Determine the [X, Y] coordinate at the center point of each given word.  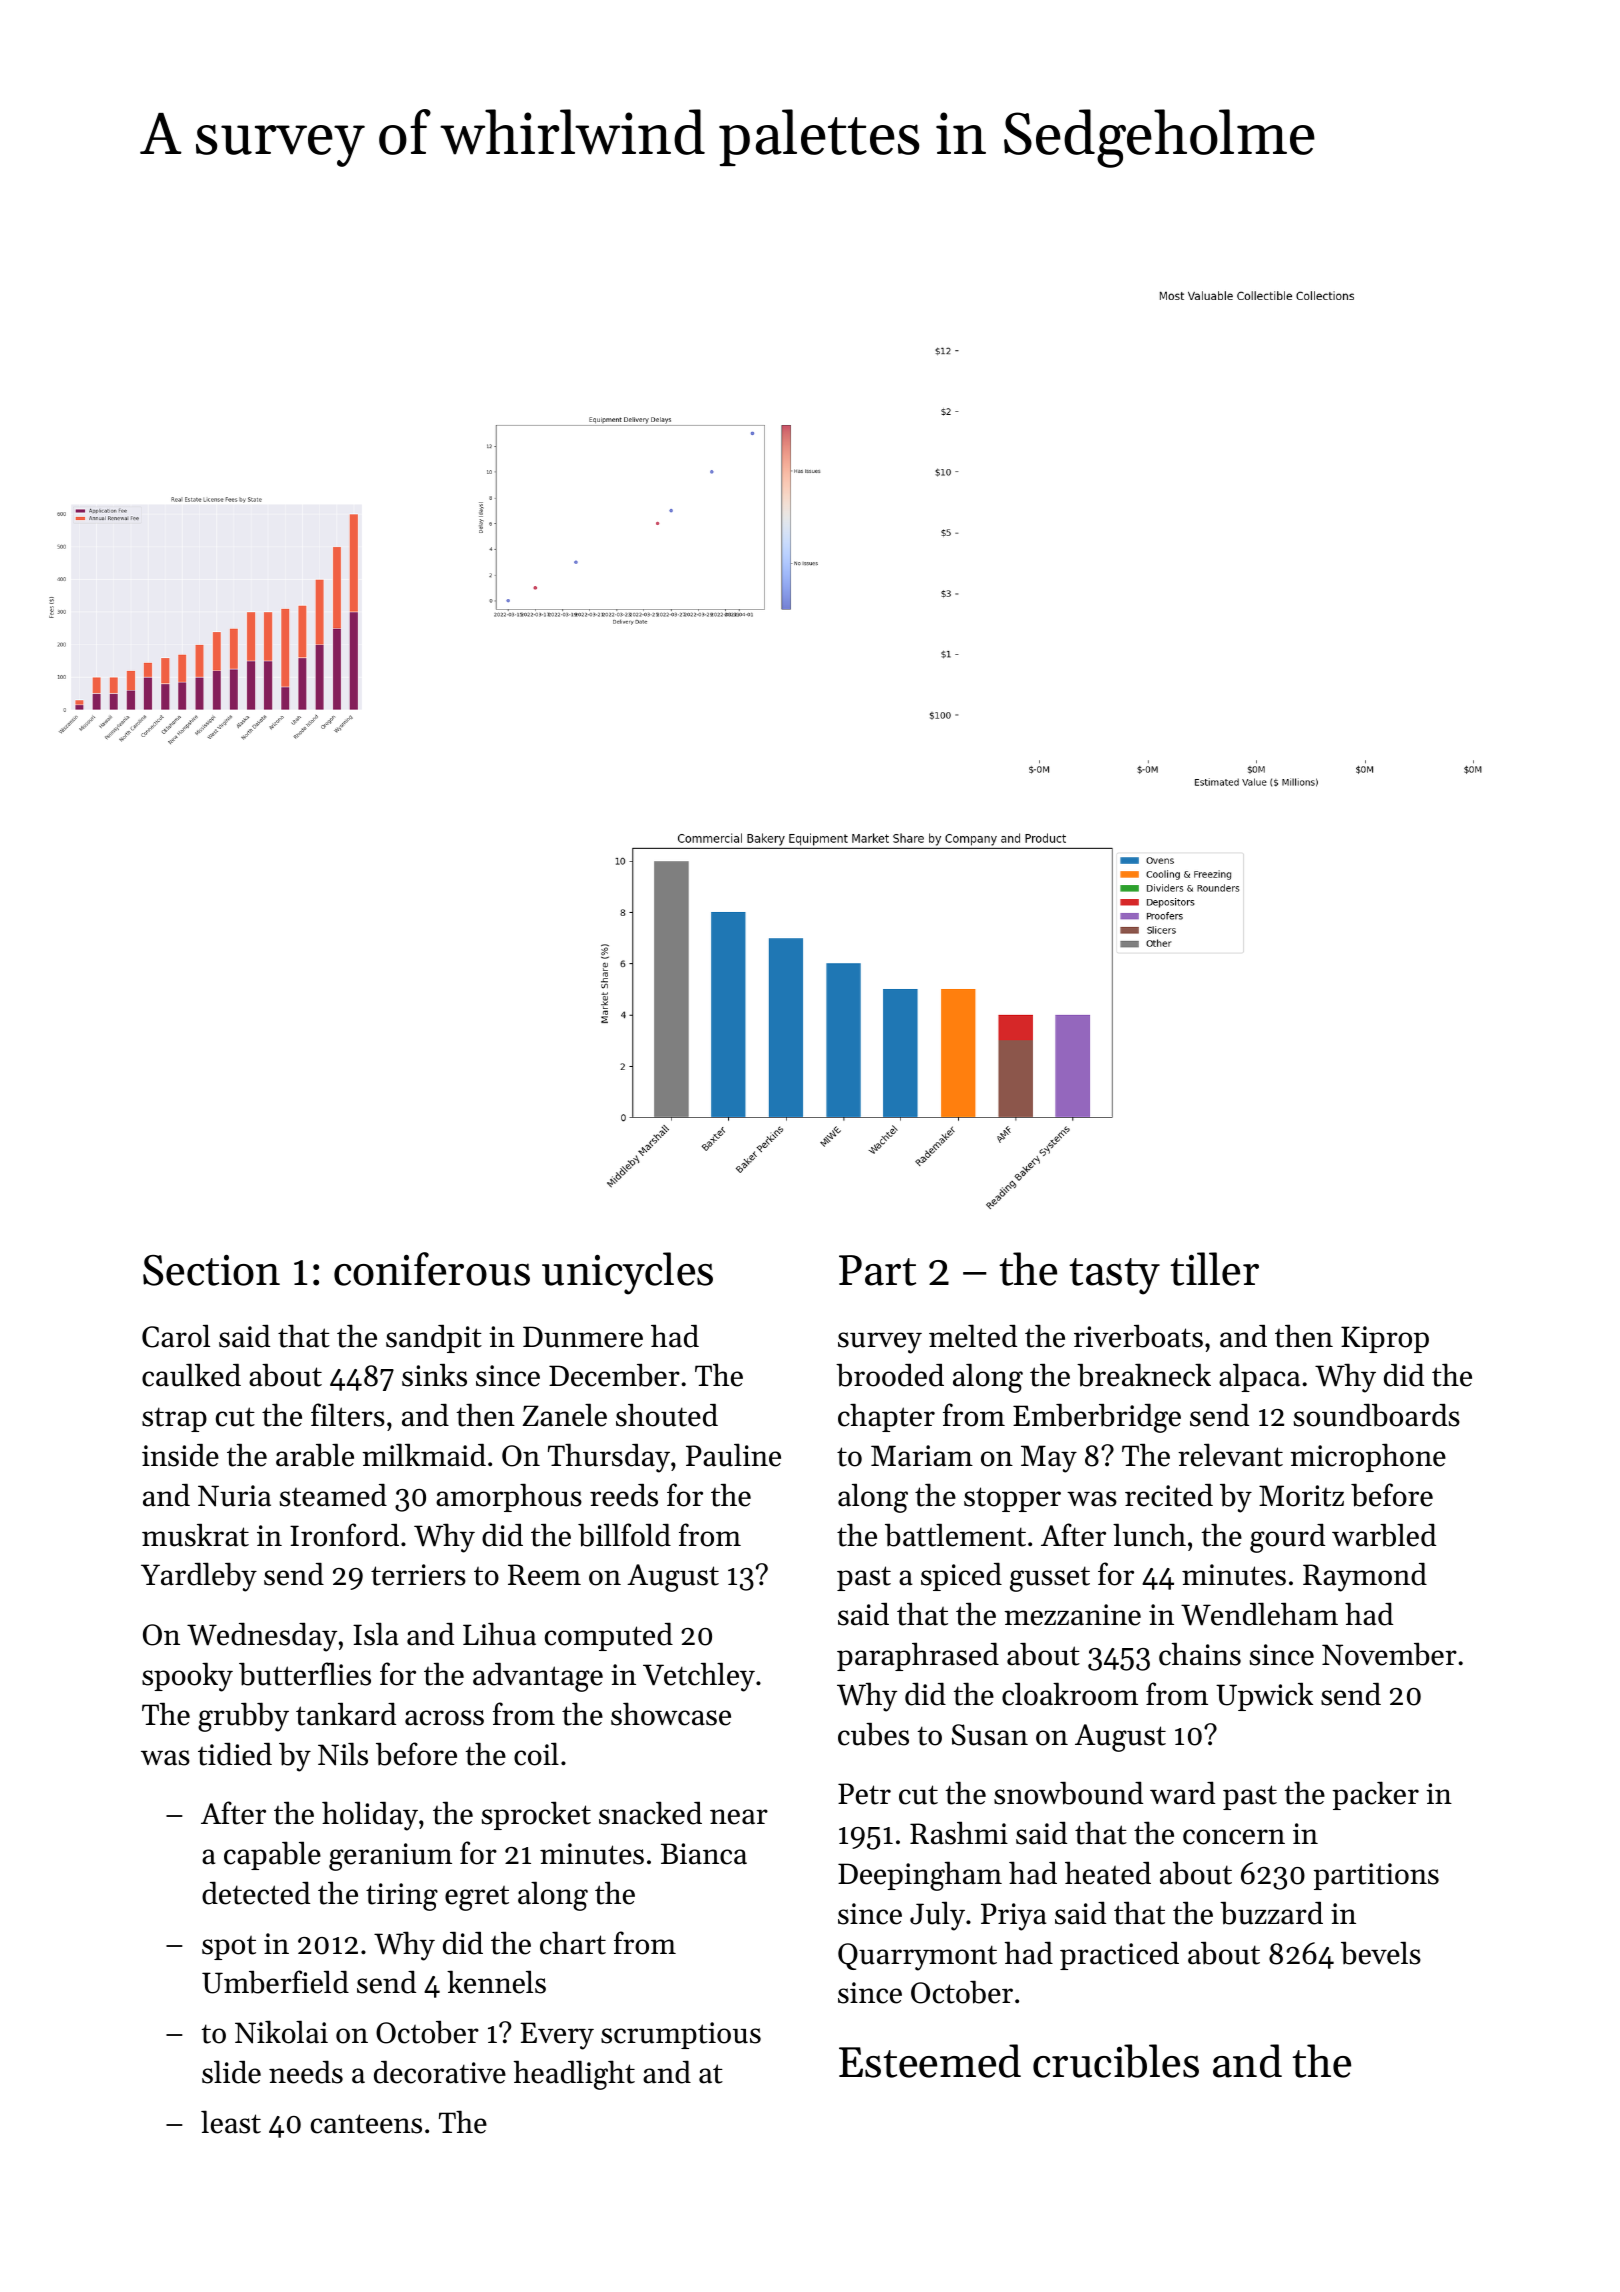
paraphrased [918, 1657]
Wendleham [1259, 1614]
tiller [1214, 1269]
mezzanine [1072, 1615]
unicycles [627, 1273]
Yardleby [199, 1577]
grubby [243, 1717]
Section [211, 1270]
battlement [955, 1535]
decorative [440, 2072]
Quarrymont [917, 1957]
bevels [1381, 1953]
